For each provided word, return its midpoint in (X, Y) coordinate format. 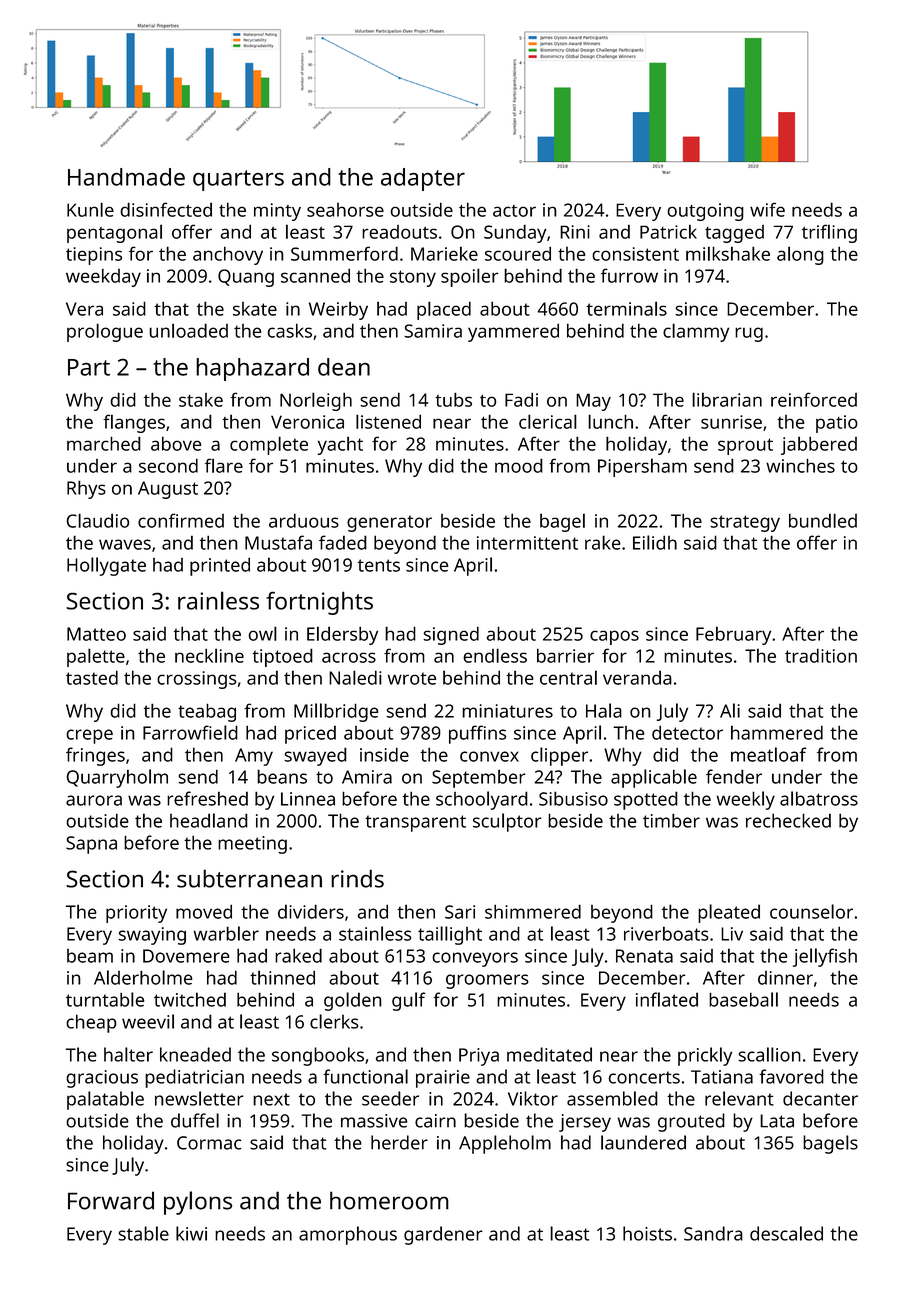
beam (90, 956)
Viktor (533, 1098)
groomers (487, 981)
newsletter (199, 1098)
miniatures (507, 711)
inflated (667, 999)
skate (255, 309)
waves (125, 544)
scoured (518, 253)
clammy (696, 332)
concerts (644, 1077)
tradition (821, 655)
